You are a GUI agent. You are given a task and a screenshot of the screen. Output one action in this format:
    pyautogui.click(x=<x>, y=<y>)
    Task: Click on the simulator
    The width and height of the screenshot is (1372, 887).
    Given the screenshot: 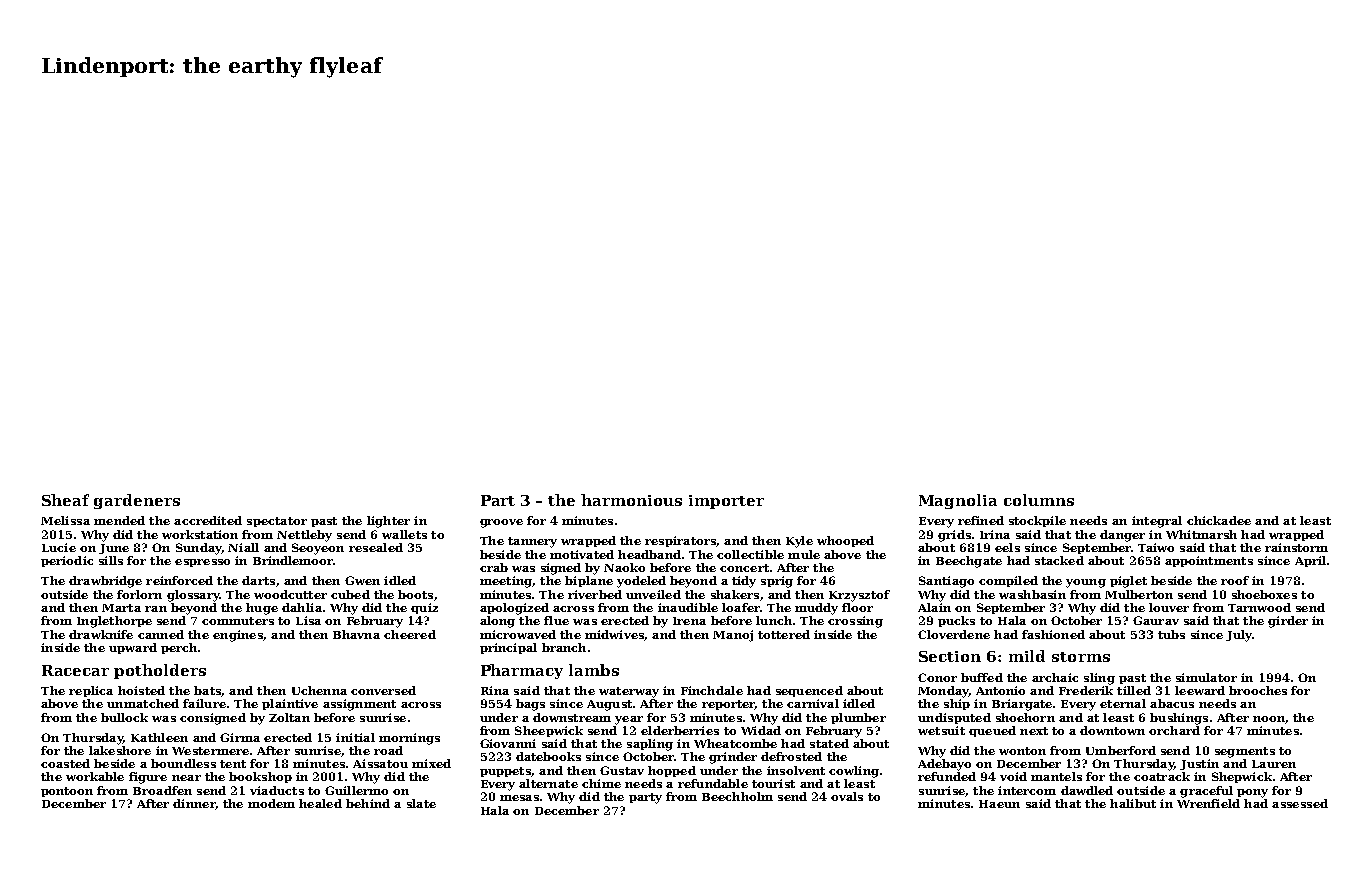 What is the action you would take?
    pyautogui.click(x=1206, y=677)
